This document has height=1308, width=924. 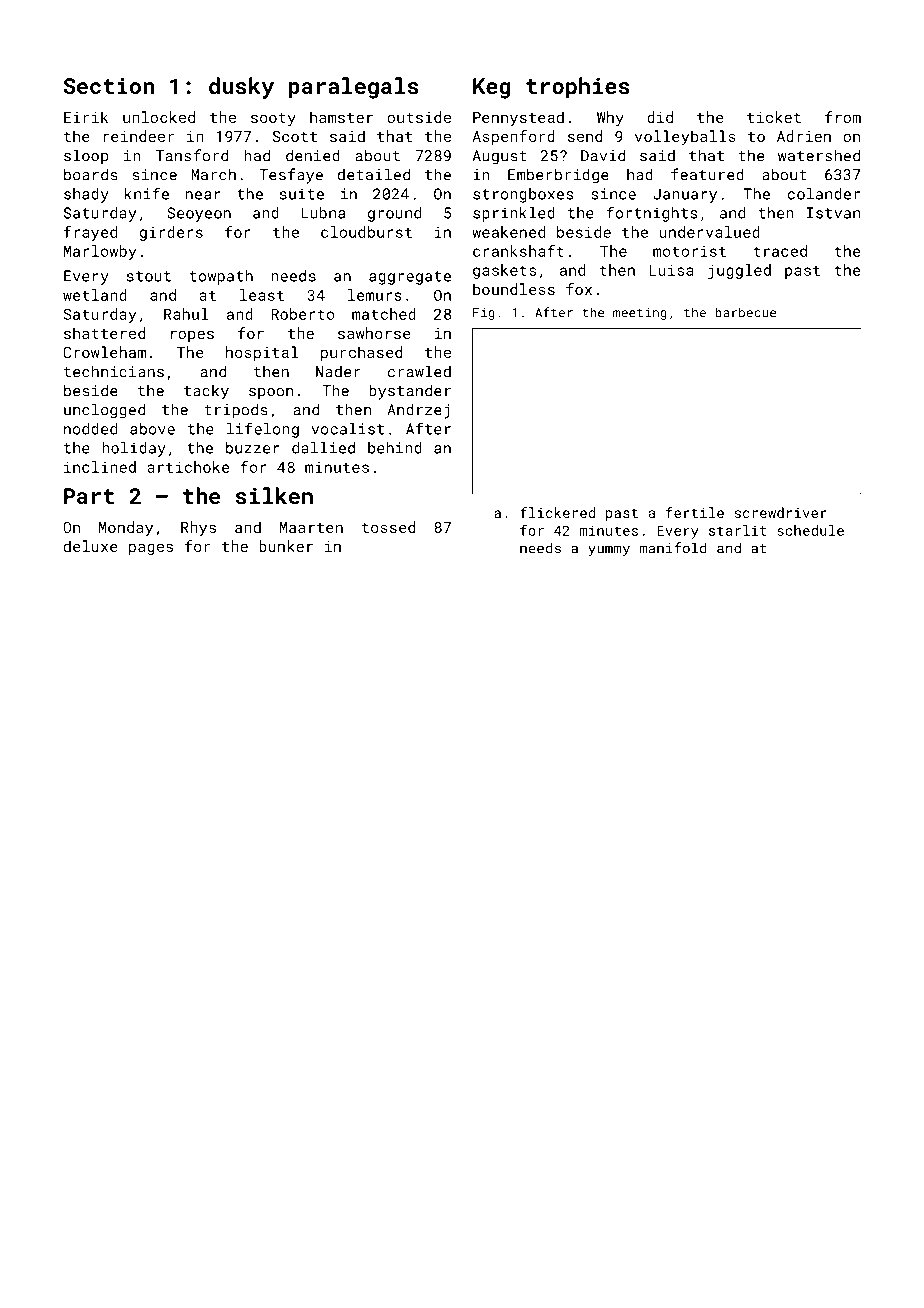 I want to click on denied, so click(x=313, y=155).
